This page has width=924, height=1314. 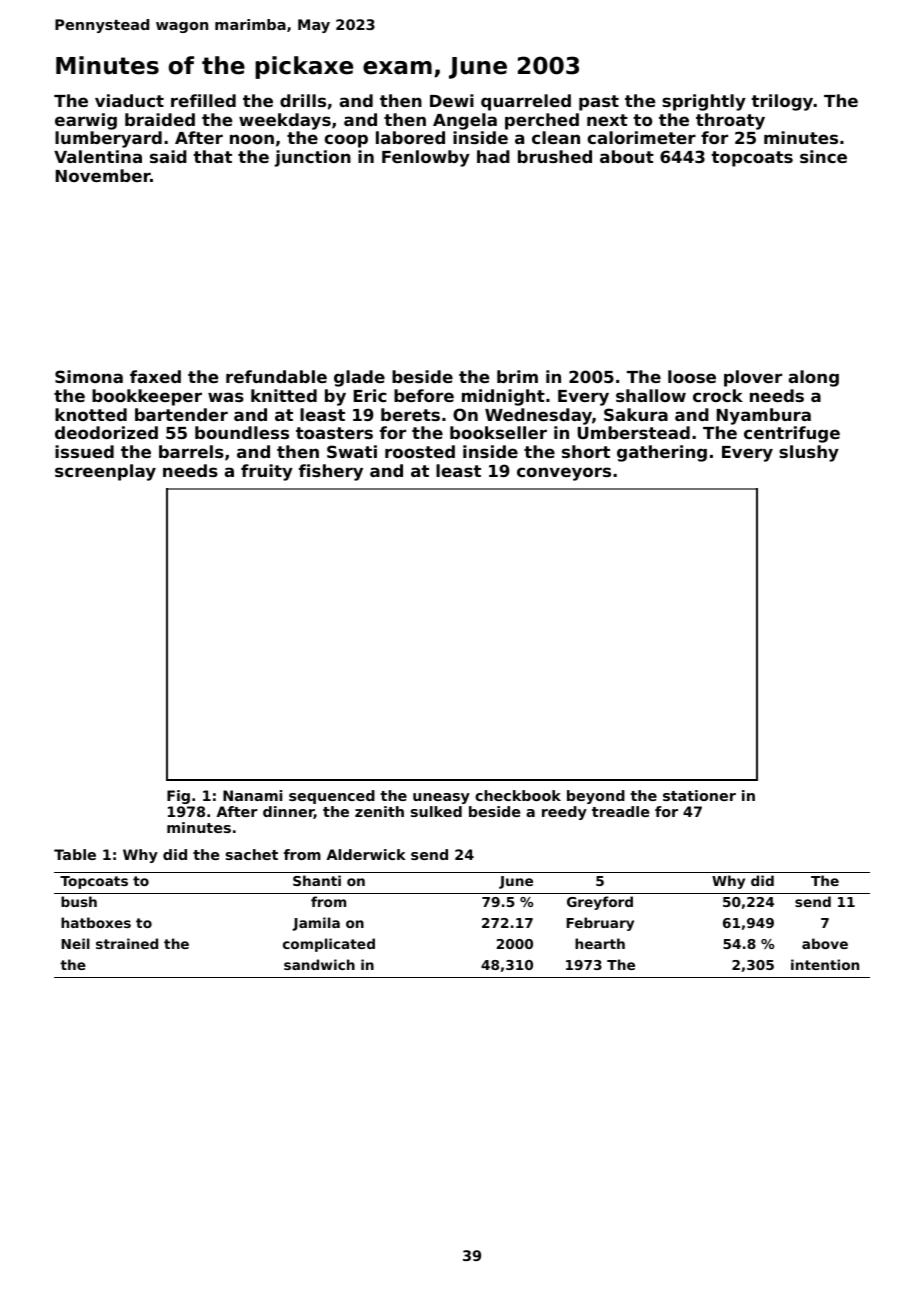 I want to click on along, so click(x=814, y=378).
